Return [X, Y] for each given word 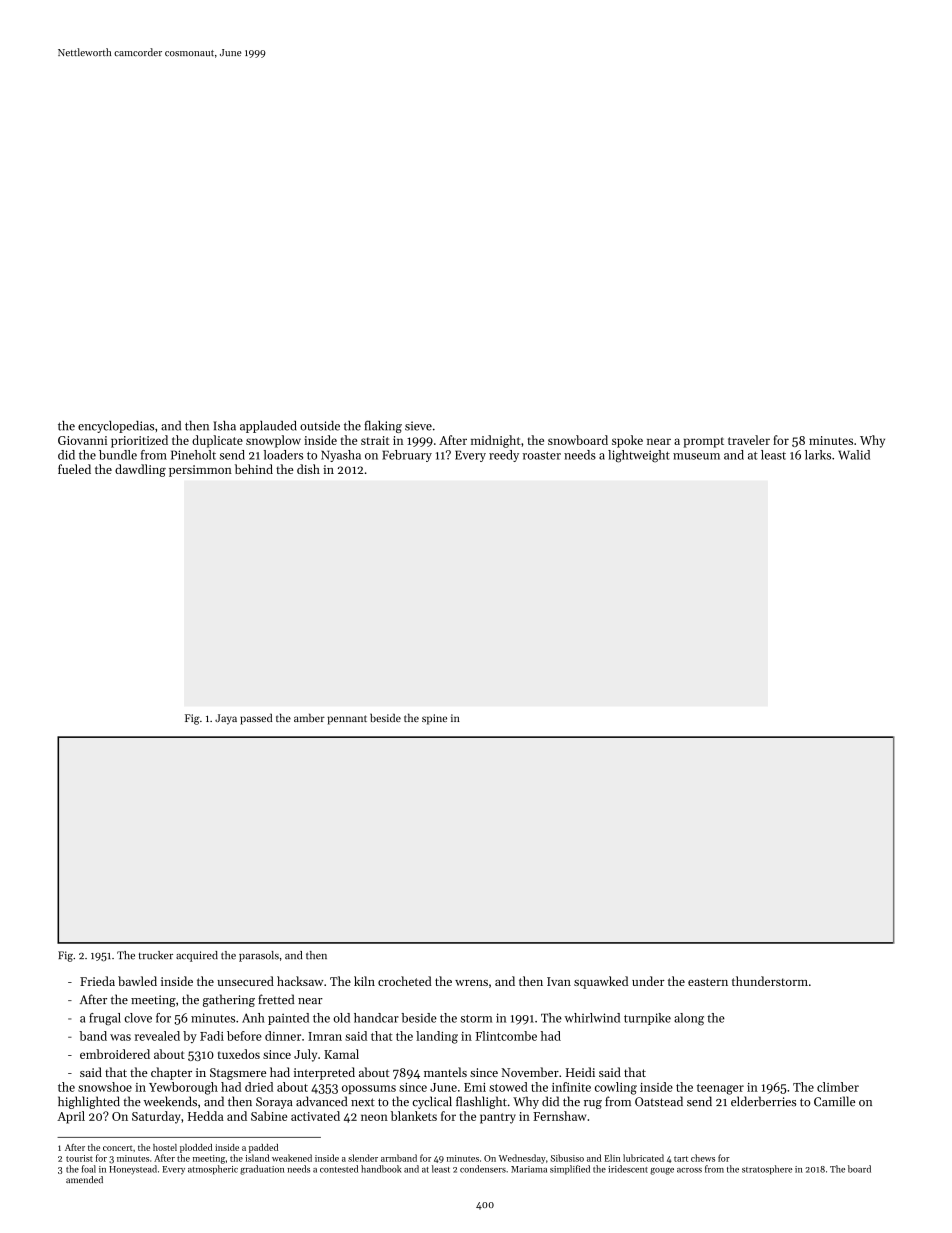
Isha [224, 426]
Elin [612, 1158]
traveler [749, 440]
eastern [708, 982]
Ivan [559, 981]
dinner [283, 1036]
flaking [383, 426]
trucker [156, 955]
